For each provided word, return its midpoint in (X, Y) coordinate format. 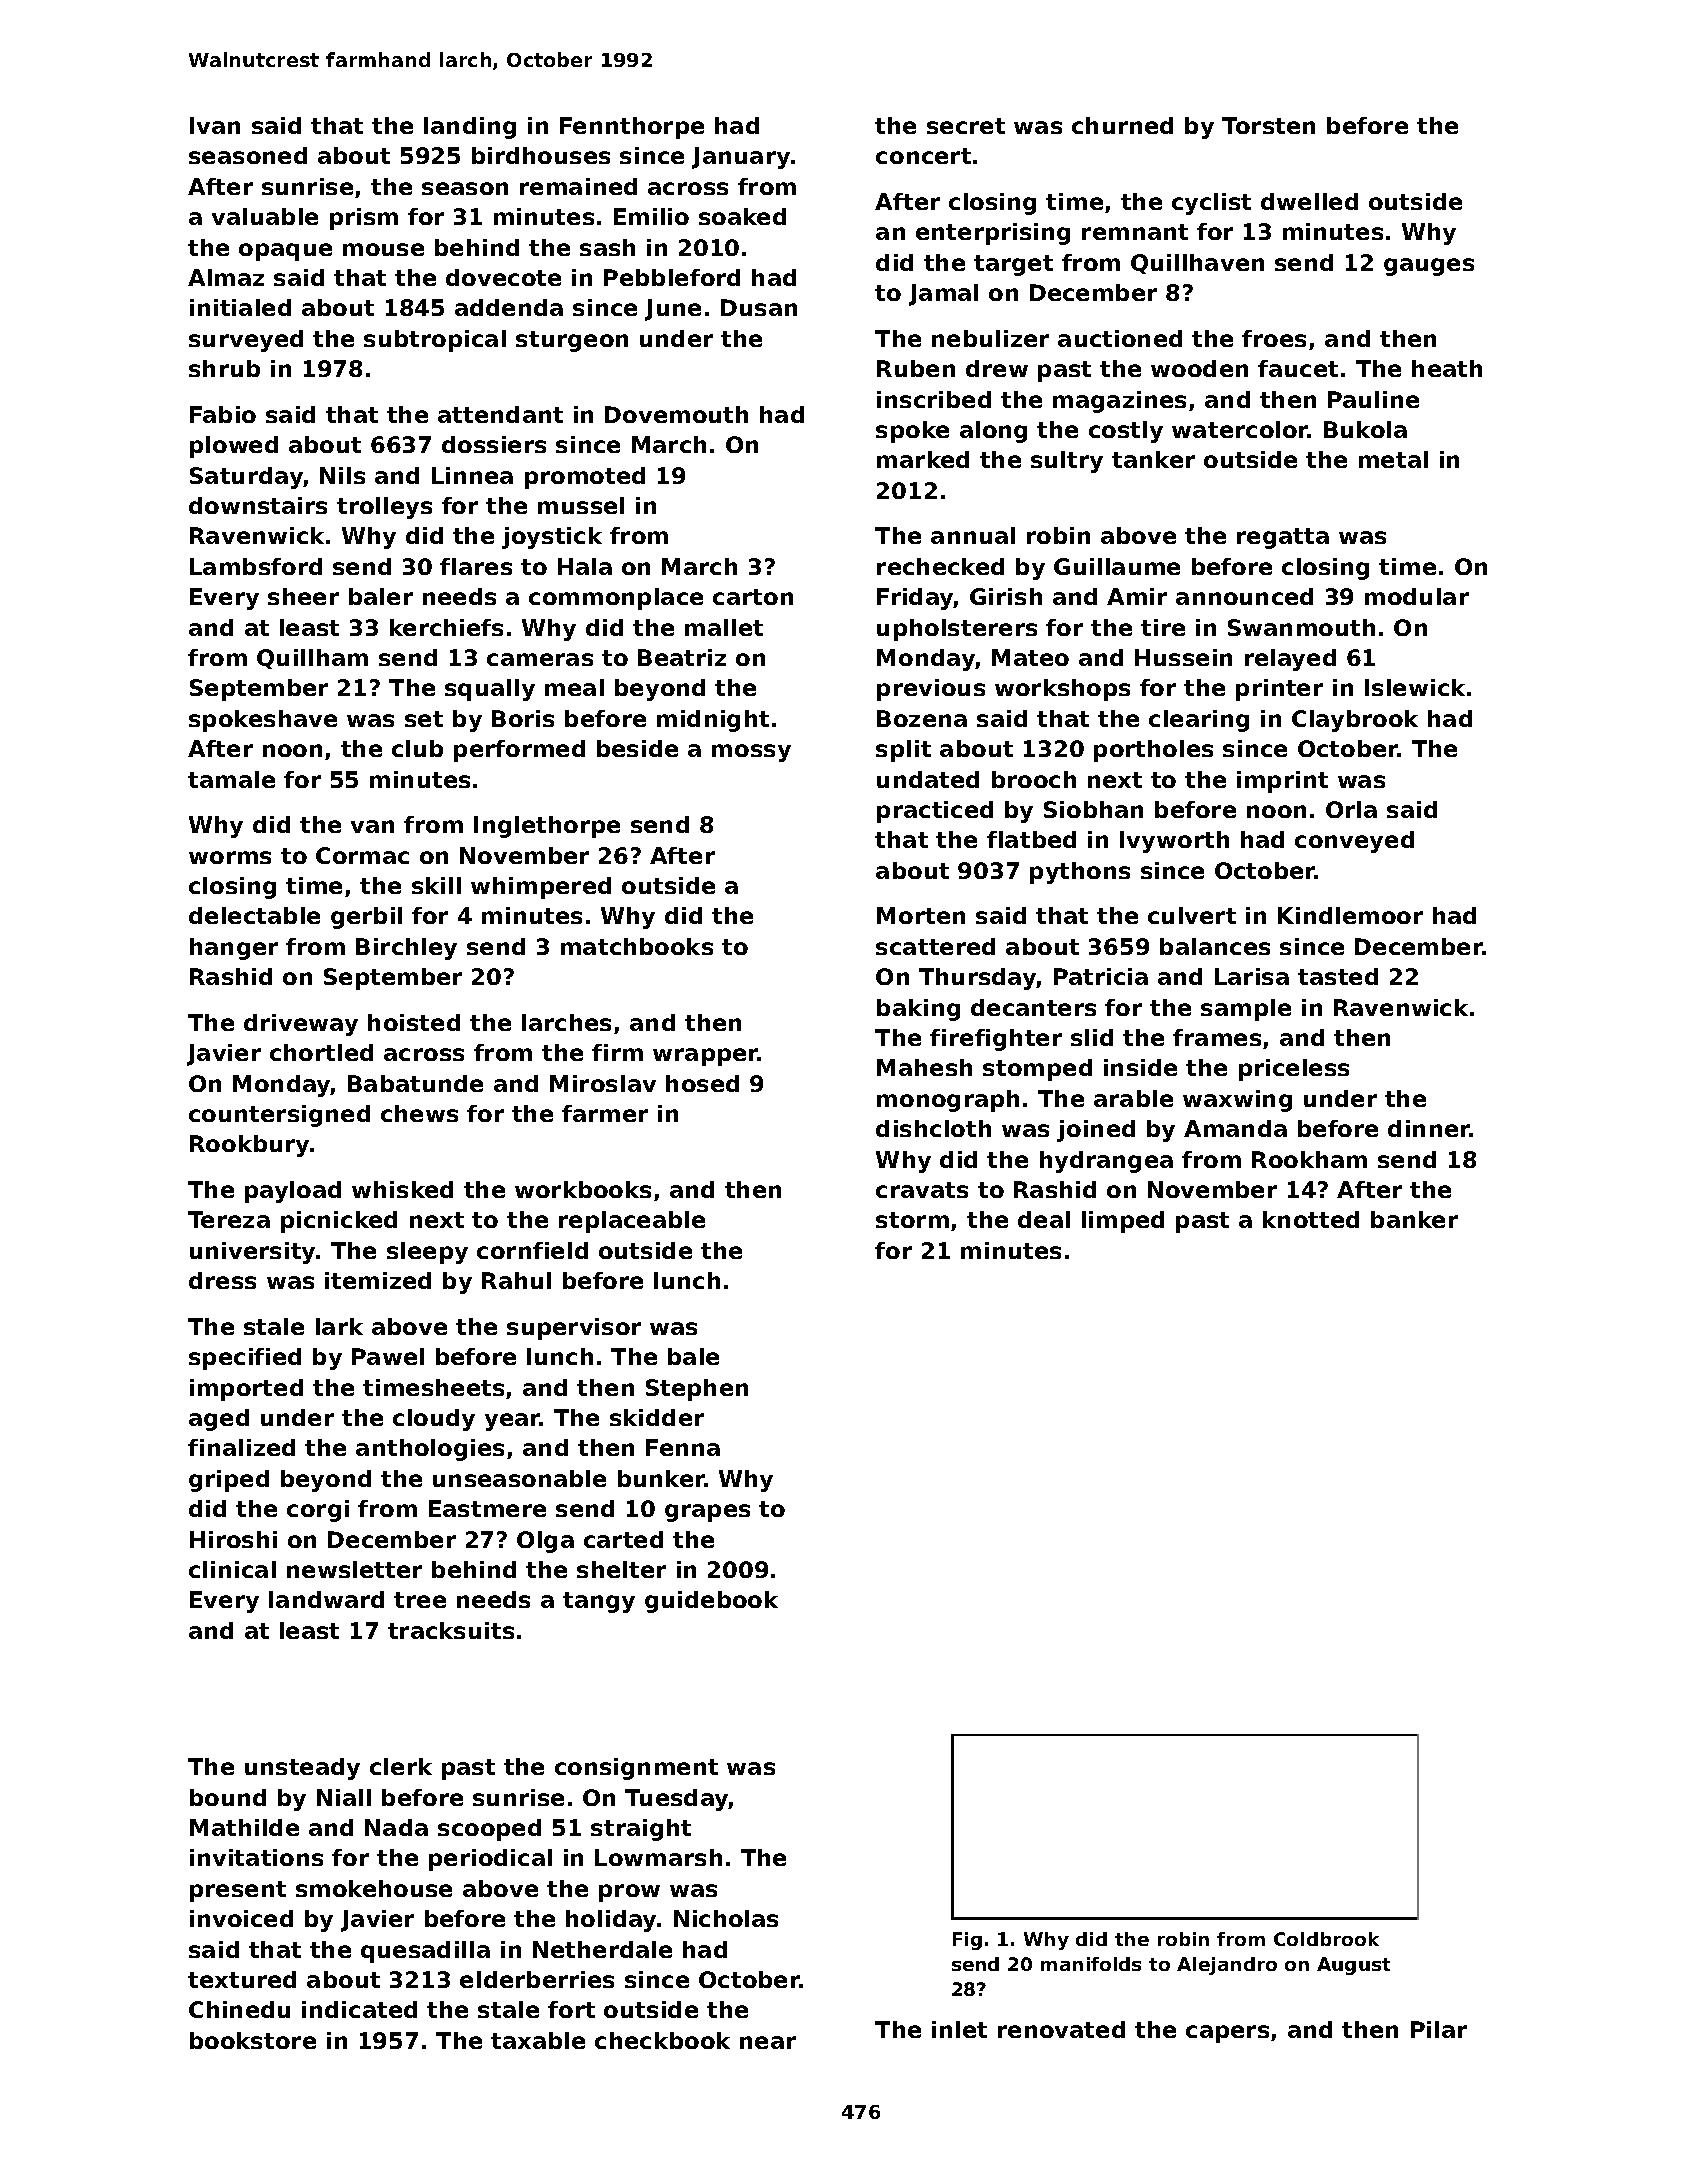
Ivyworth (1174, 842)
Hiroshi (233, 1539)
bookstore (253, 2040)
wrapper (706, 1057)
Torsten (1268, 125)
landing (470, 128)
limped (1123, 1222)
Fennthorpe (632, 128)
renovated (1061, 2029)
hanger (234, 949)
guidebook (711, 1602)
